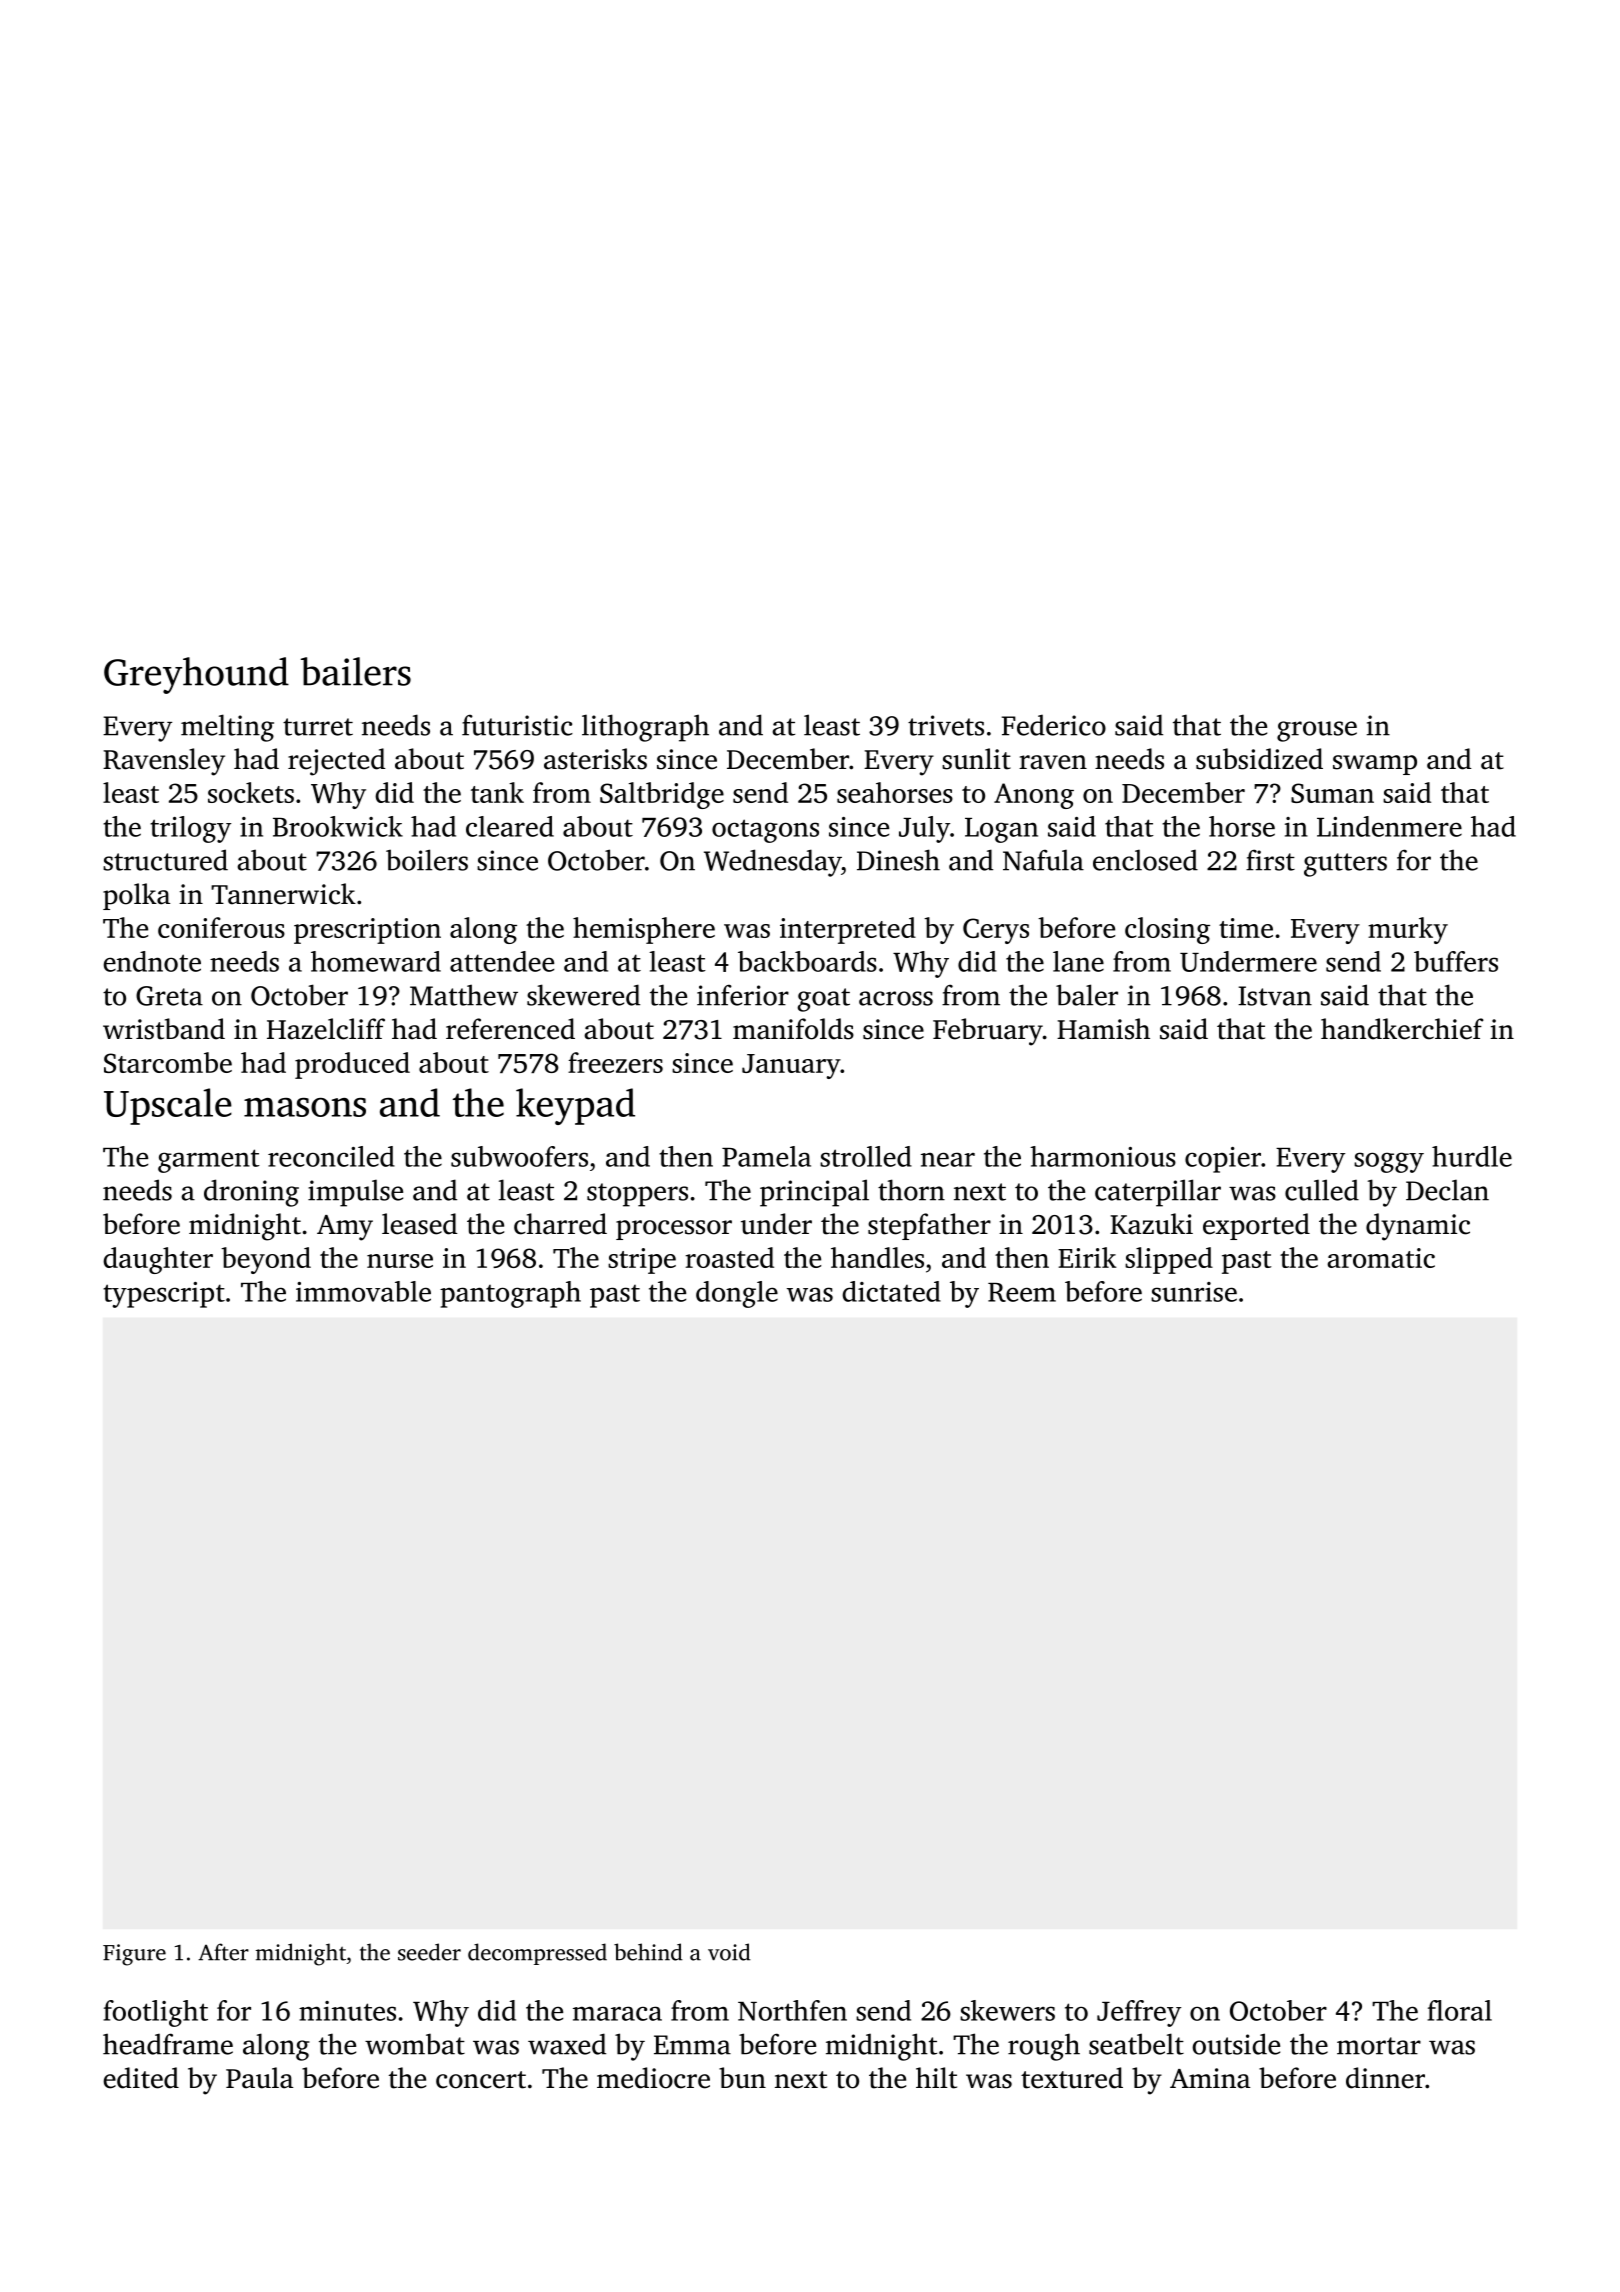 This page has height=2292, width=1620. Describe the element at coordinates (891, 1291) in the page. I see `dictated` at that location.
